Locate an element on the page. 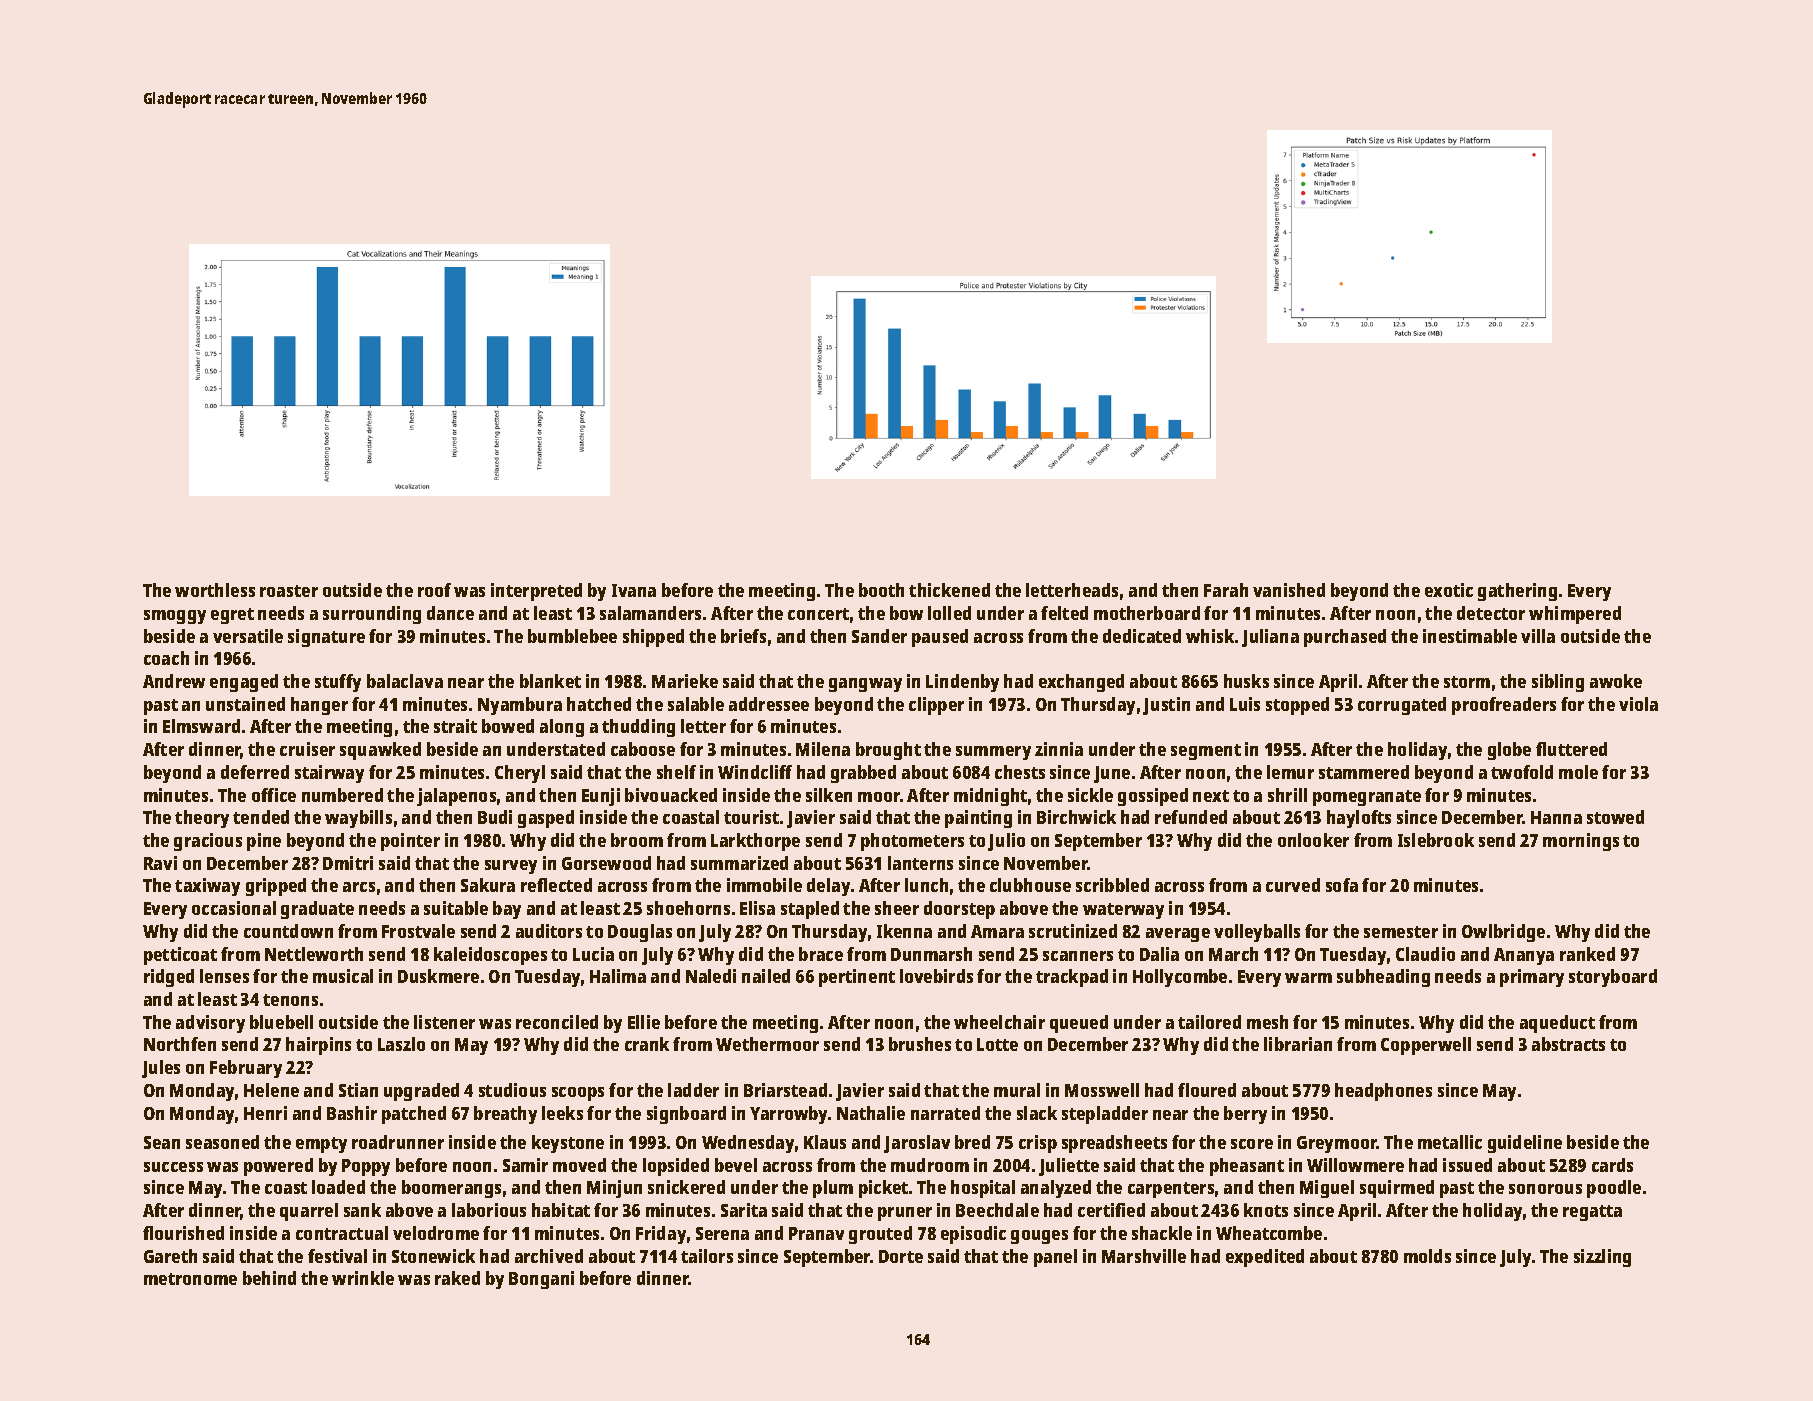  shelf is located at coordinates (676, 772).
